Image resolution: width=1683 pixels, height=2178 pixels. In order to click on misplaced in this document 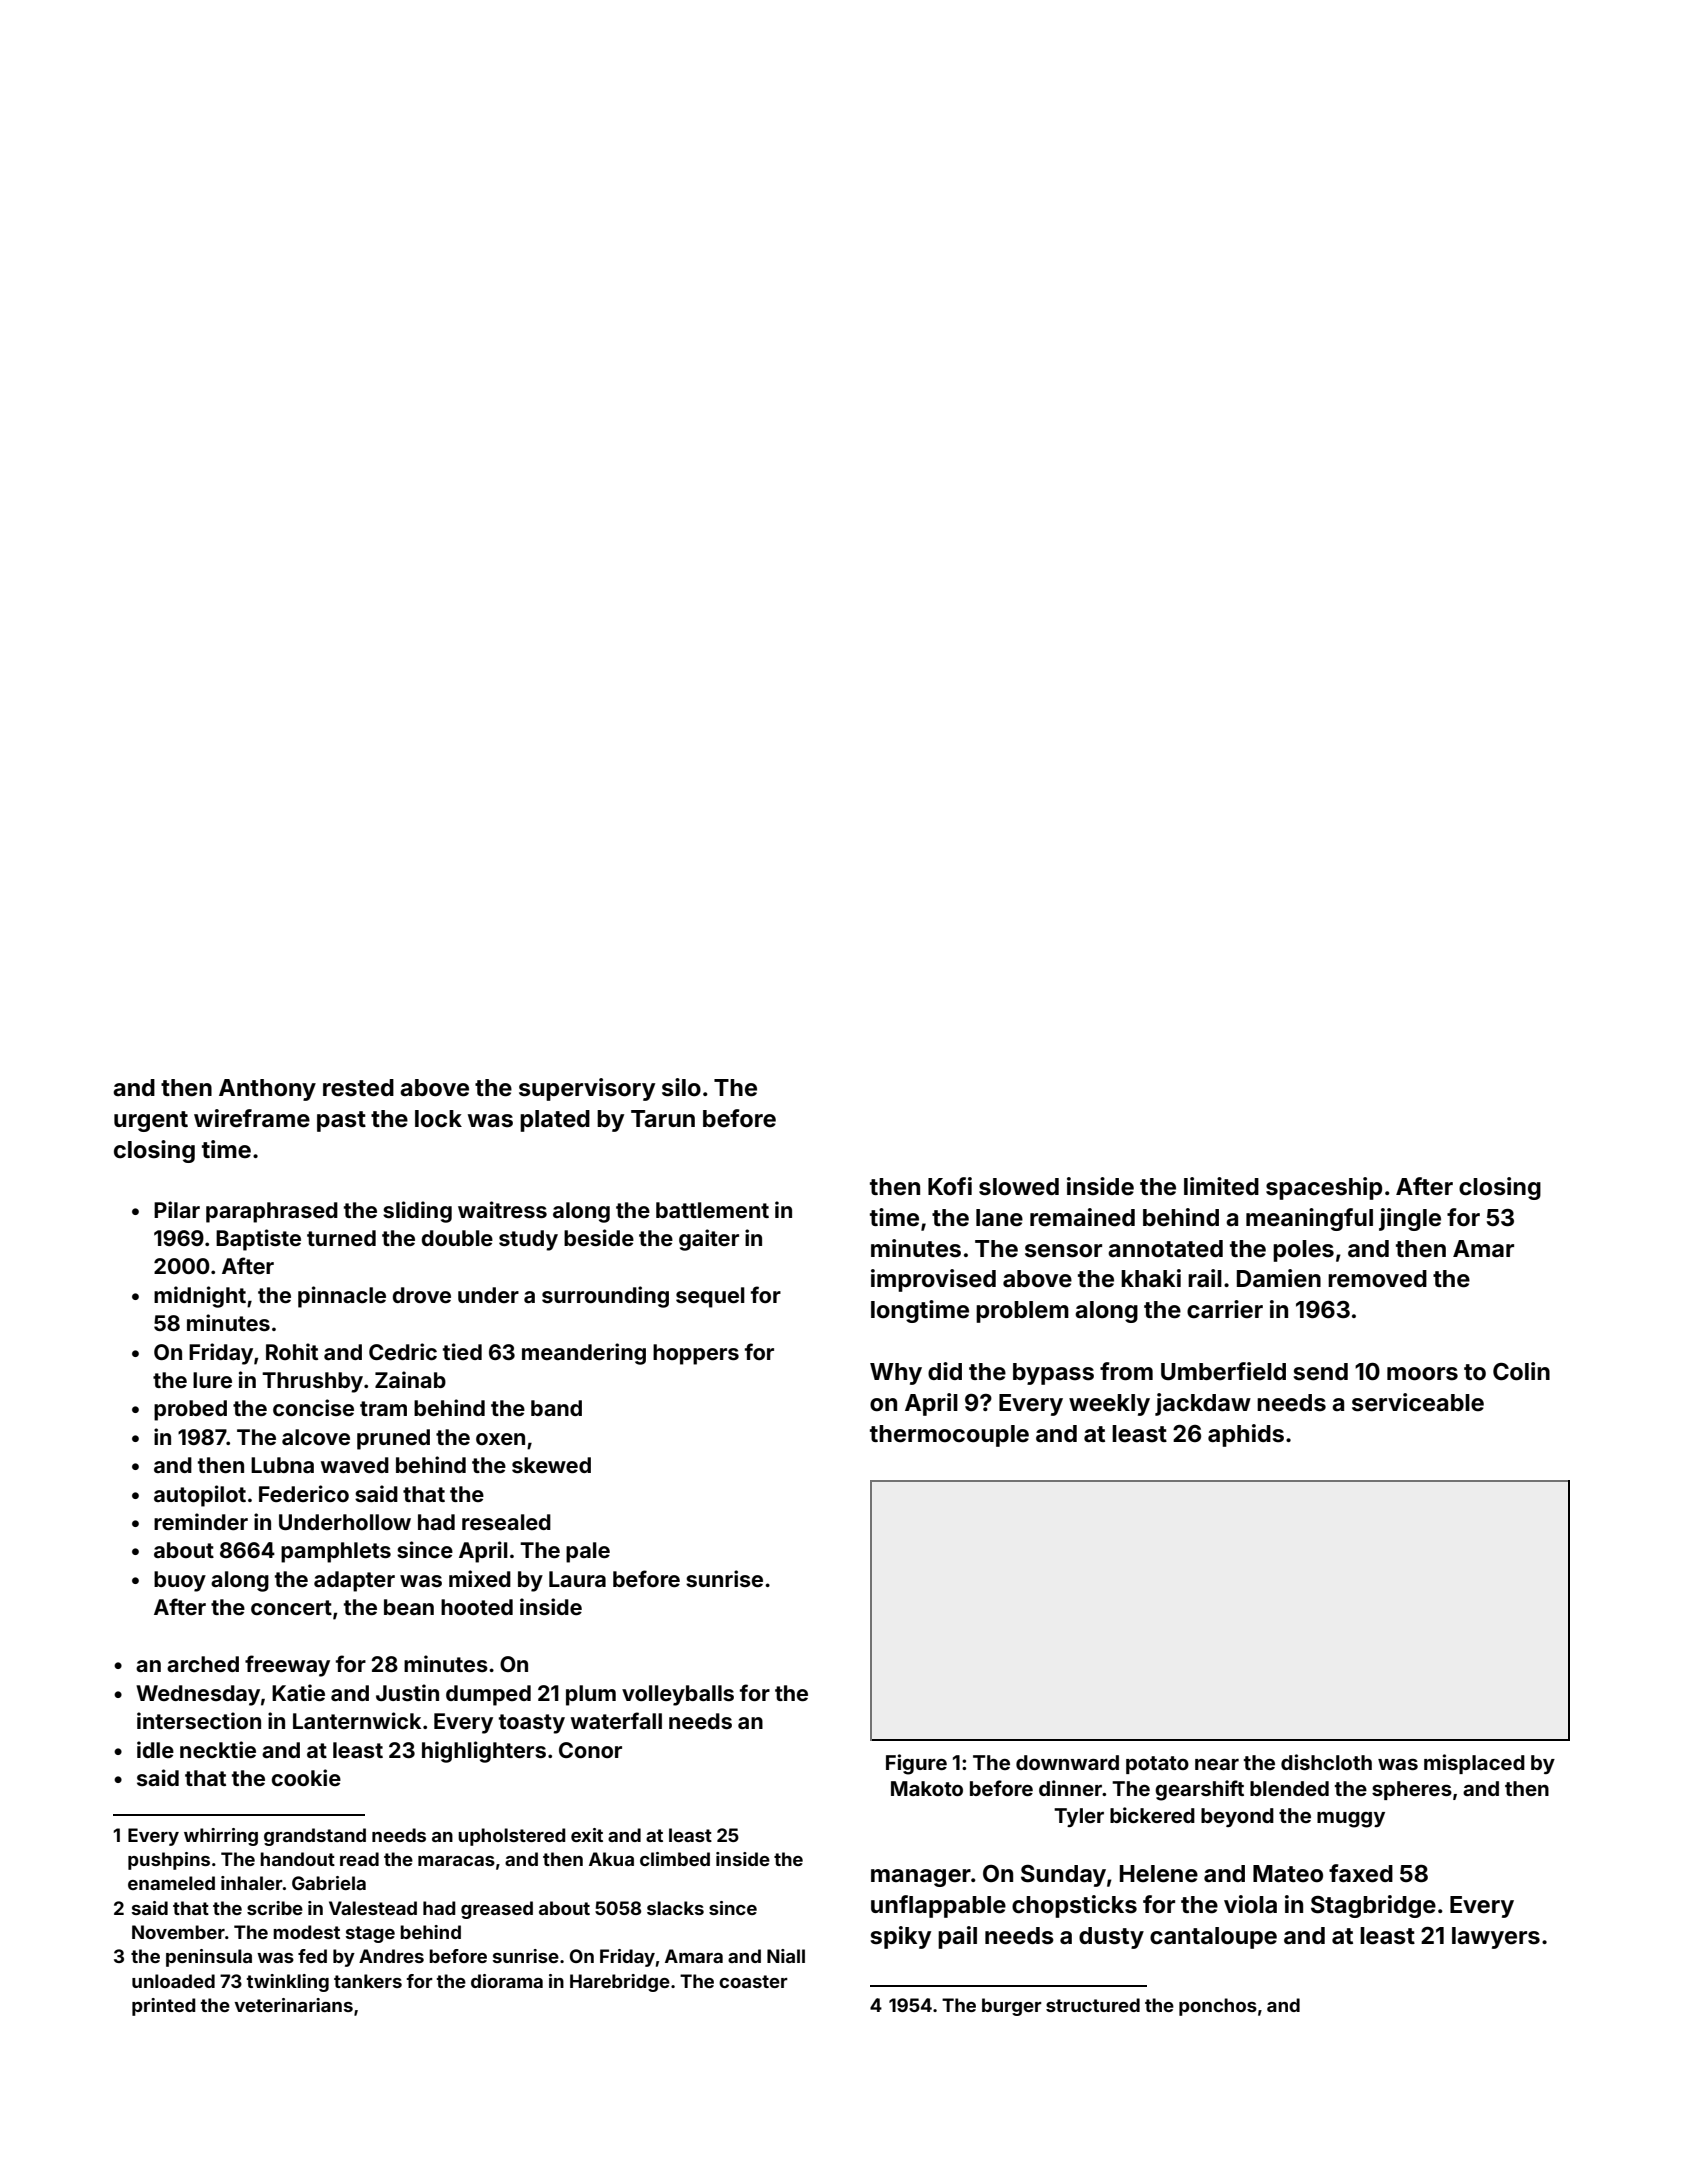, I will do `click(1474, 1764)`.
